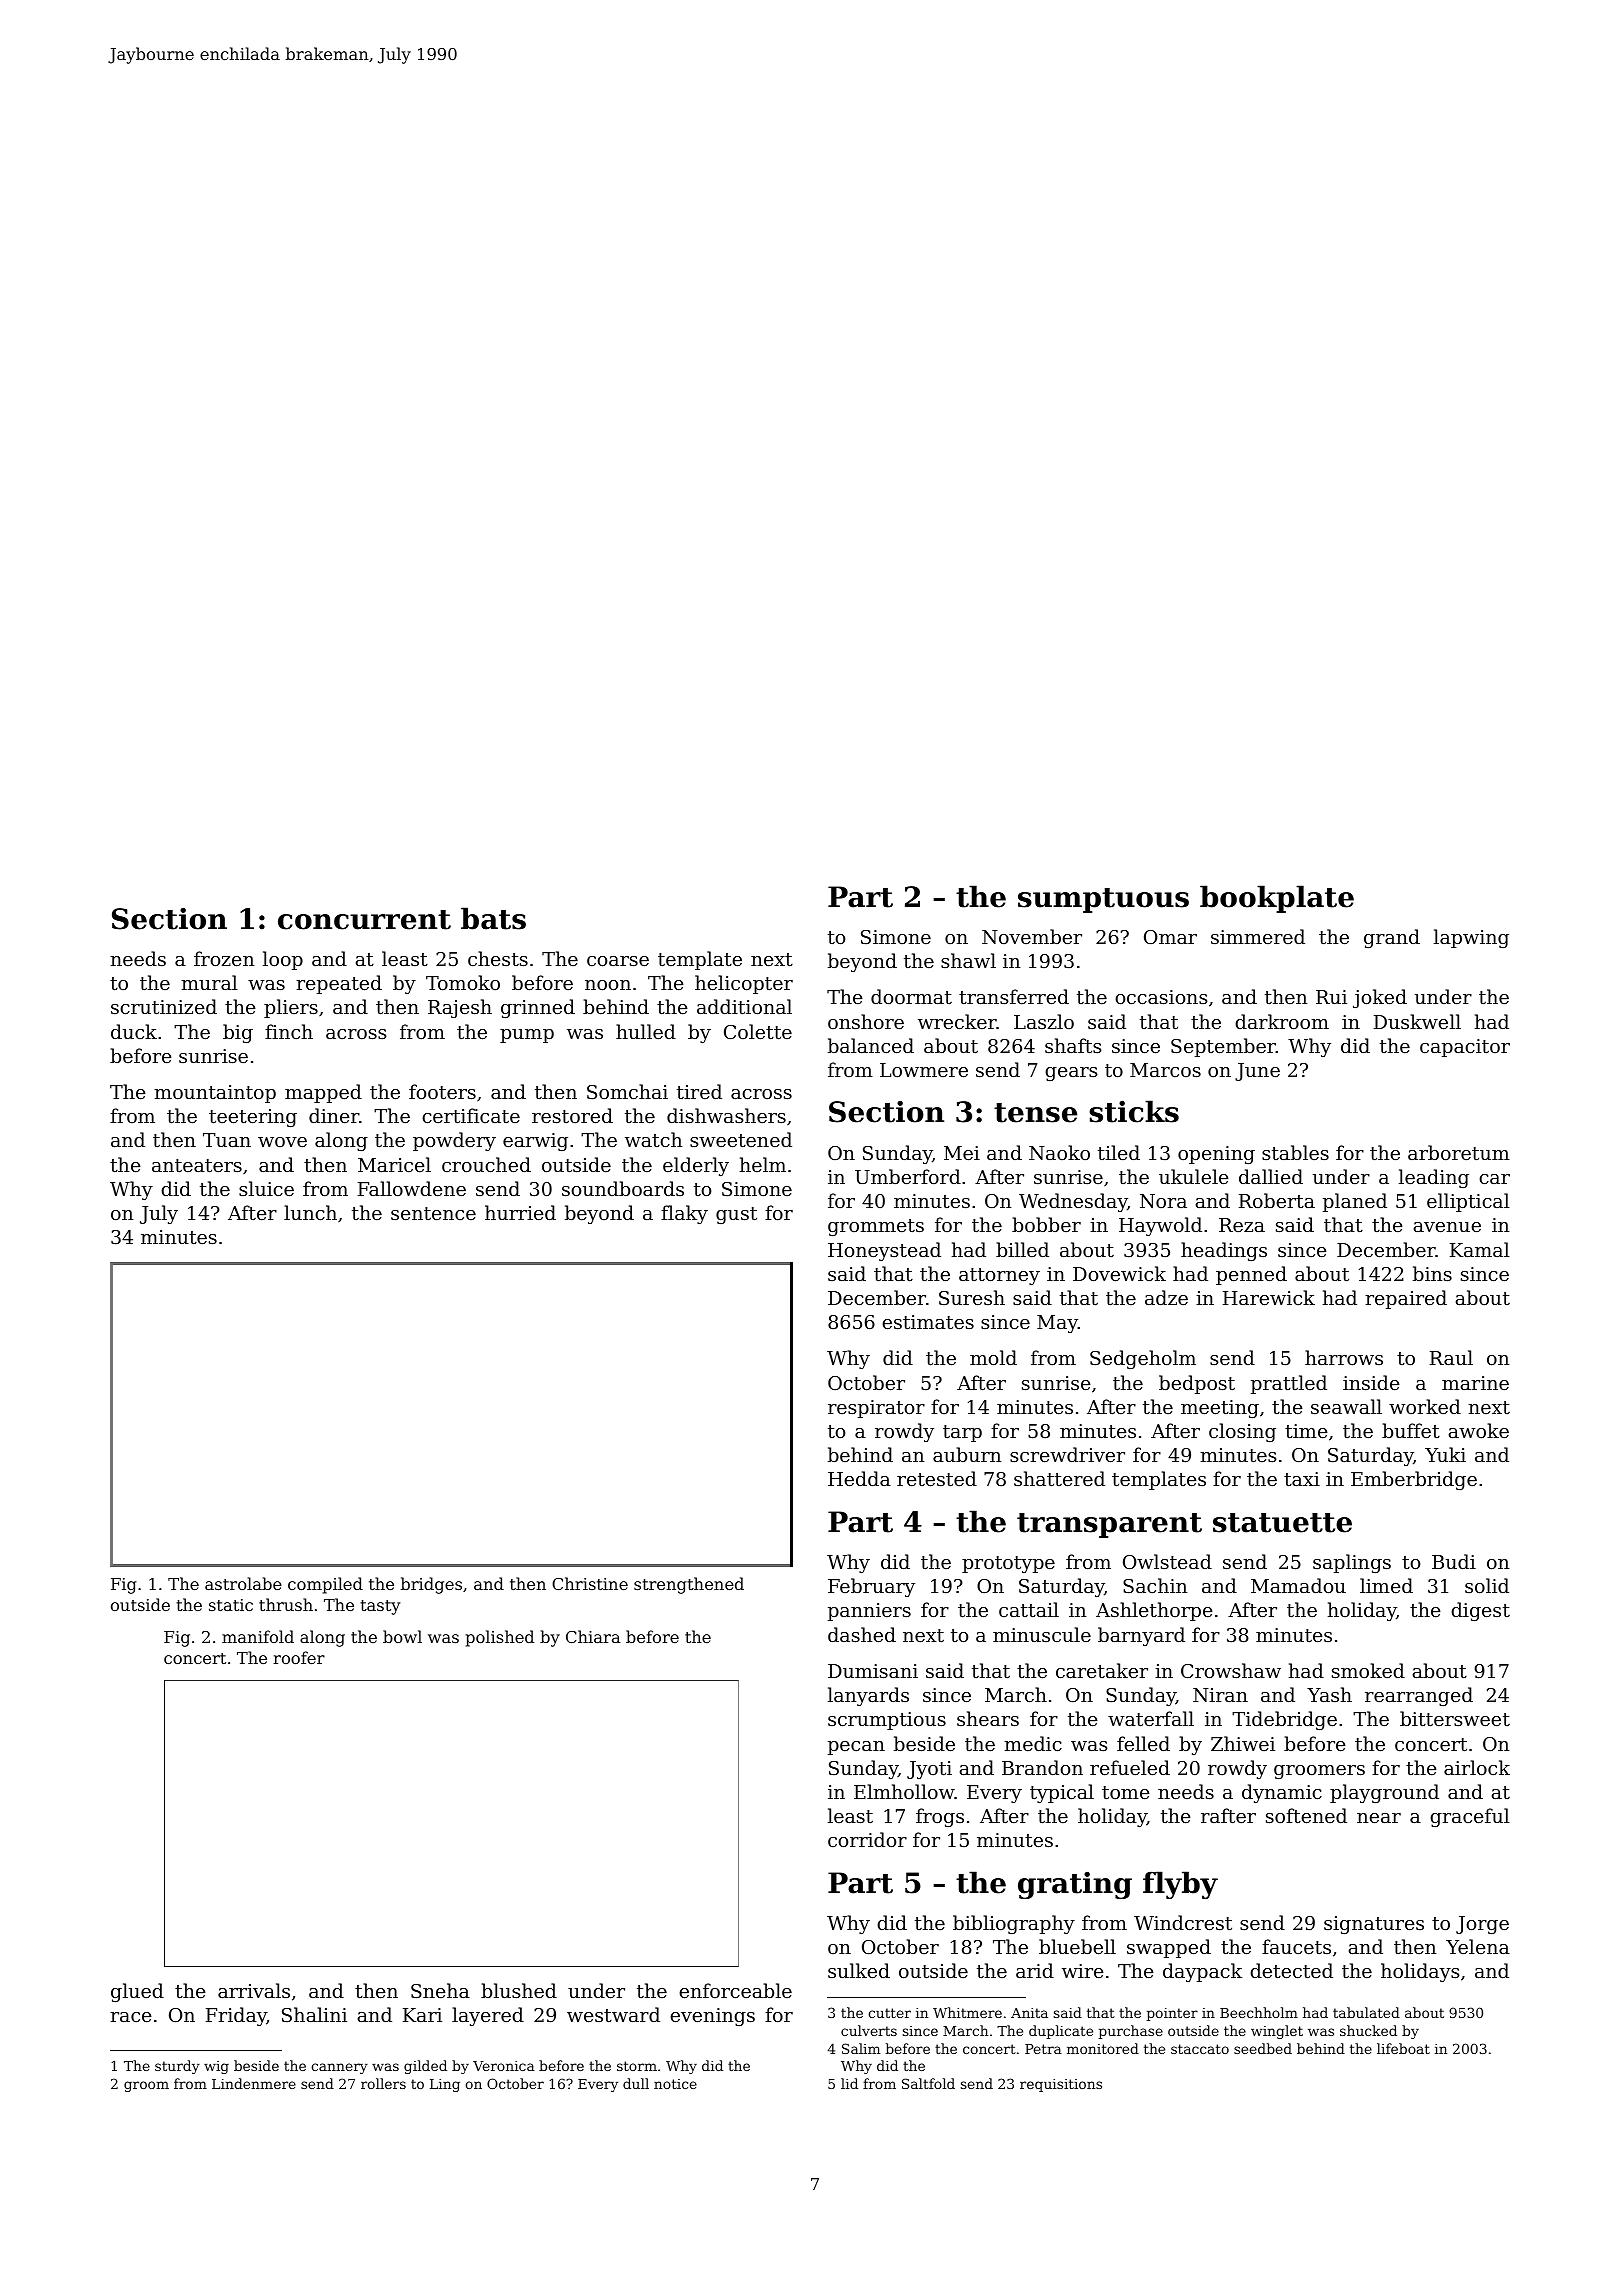 The image size is (1620, 2292). Describe the element at coordinates (243, 1583) in the screenshot. I see `astrolabe` at that location.
